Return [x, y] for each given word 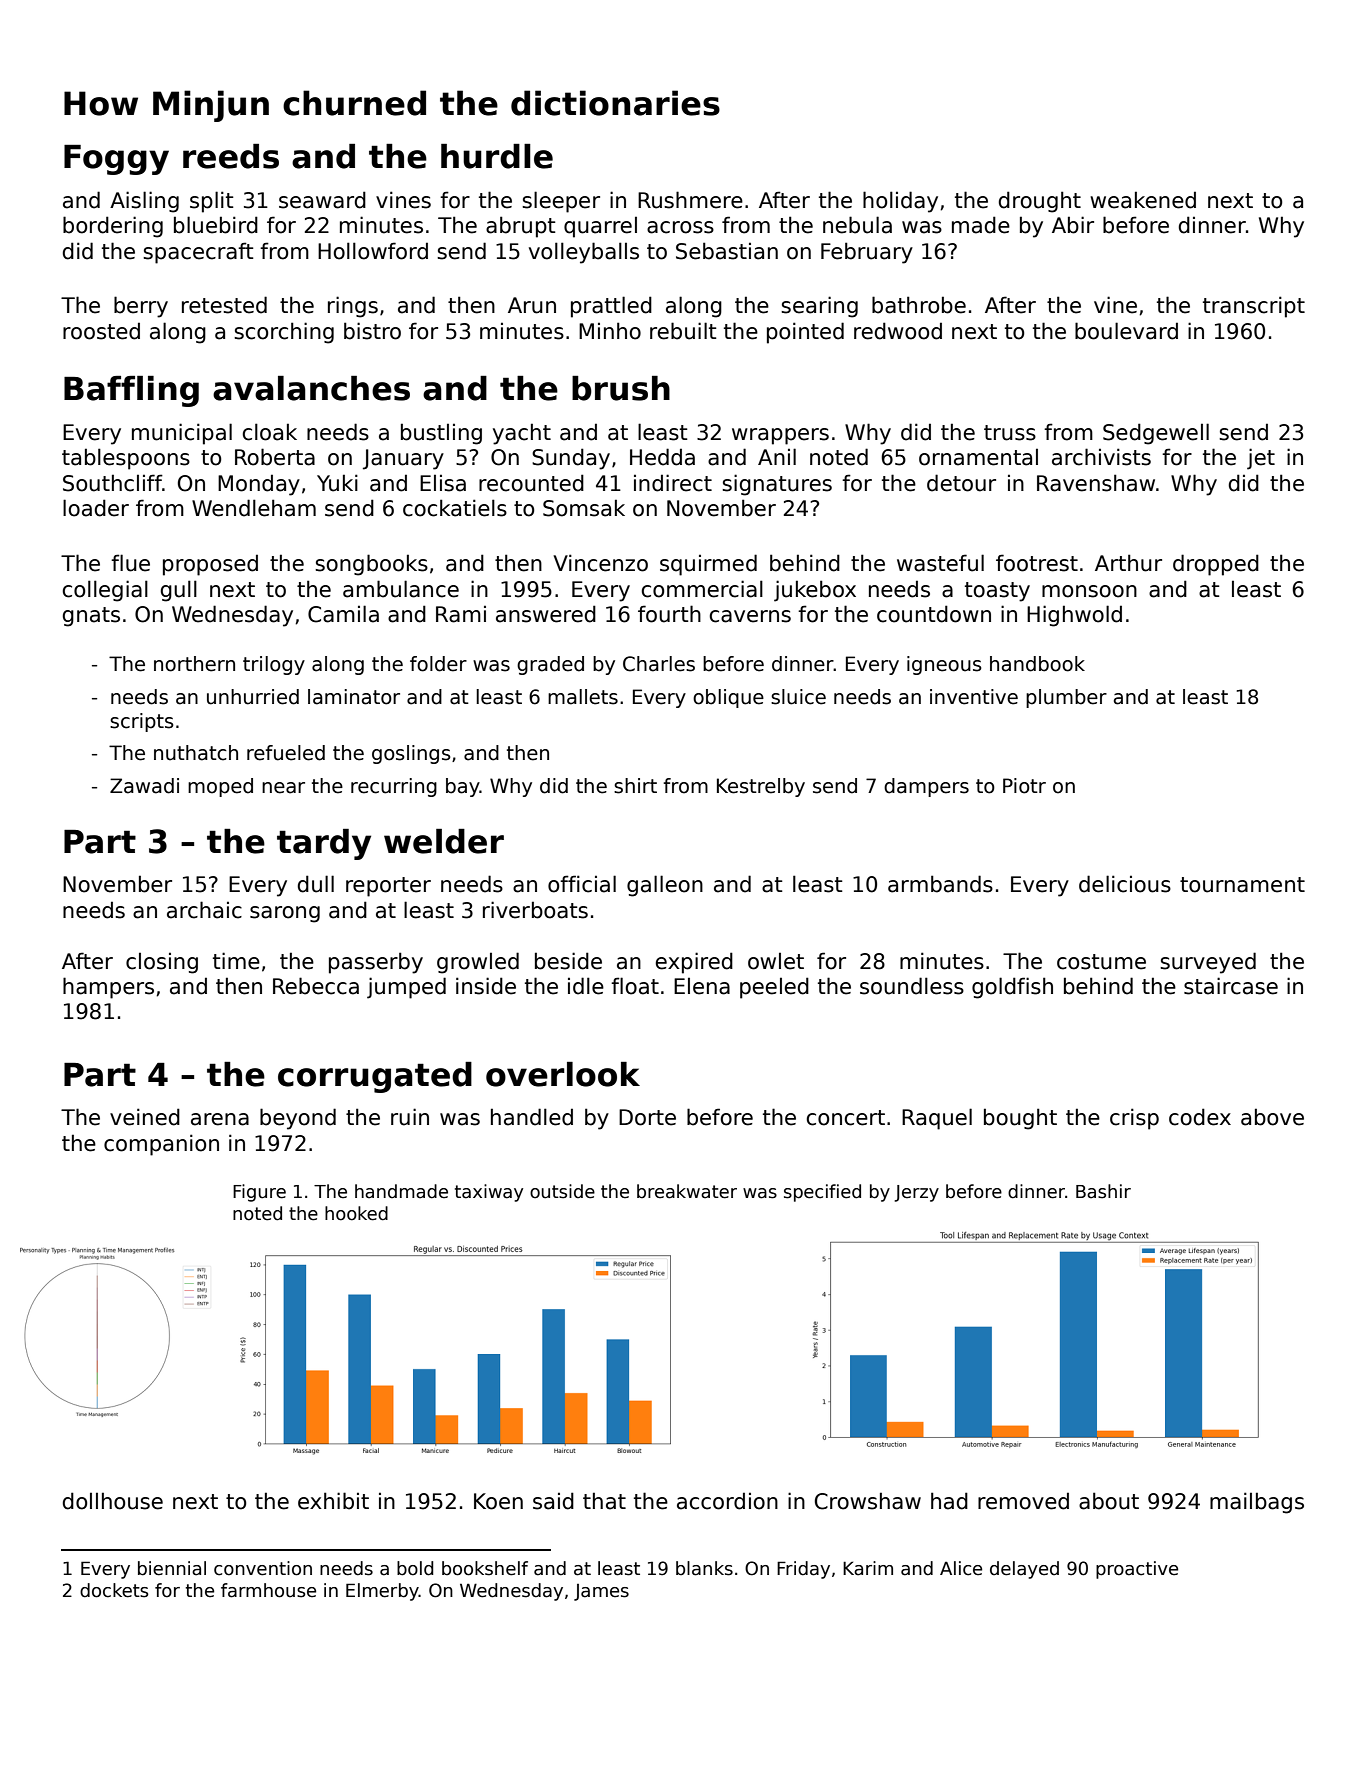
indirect [673, 483]
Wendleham [254, 508]
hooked [356, 1213]
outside [562, 1191]
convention [263, 1568]
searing [819, 307]
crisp [1134, 1119]
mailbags [1257, 1503]
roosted [101, 331]
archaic [204, 910]
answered [546, 614]
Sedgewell [1156, 434]
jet [1261, 459]
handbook [1037, 664]
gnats [91, 617]
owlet [776, 961]
